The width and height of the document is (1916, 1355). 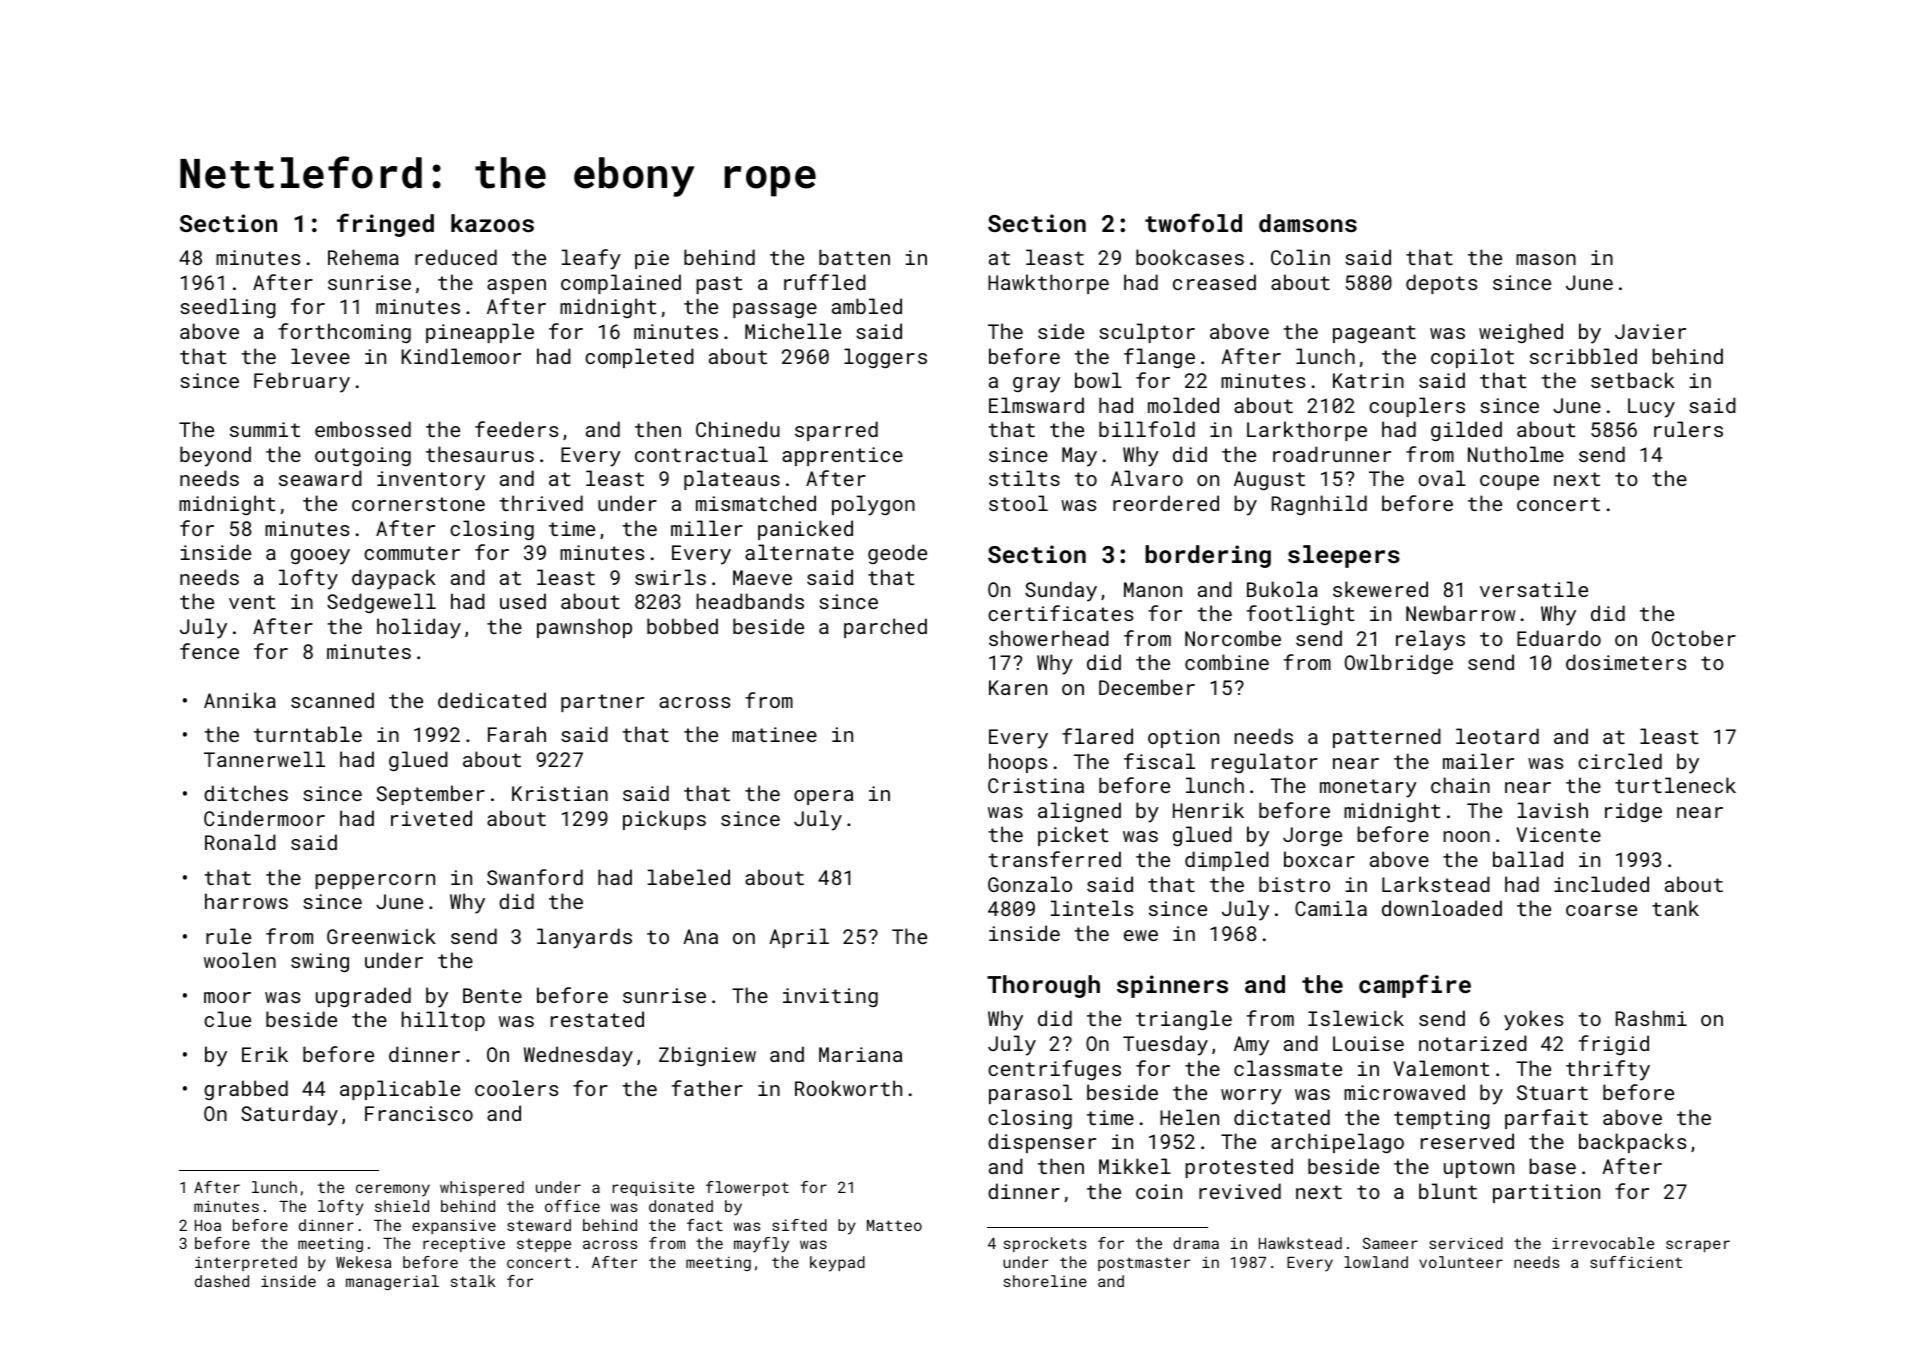 What do you see at coordinates (385, 225) in the document?
I see `fringed` at bounding box center [385, 225].
